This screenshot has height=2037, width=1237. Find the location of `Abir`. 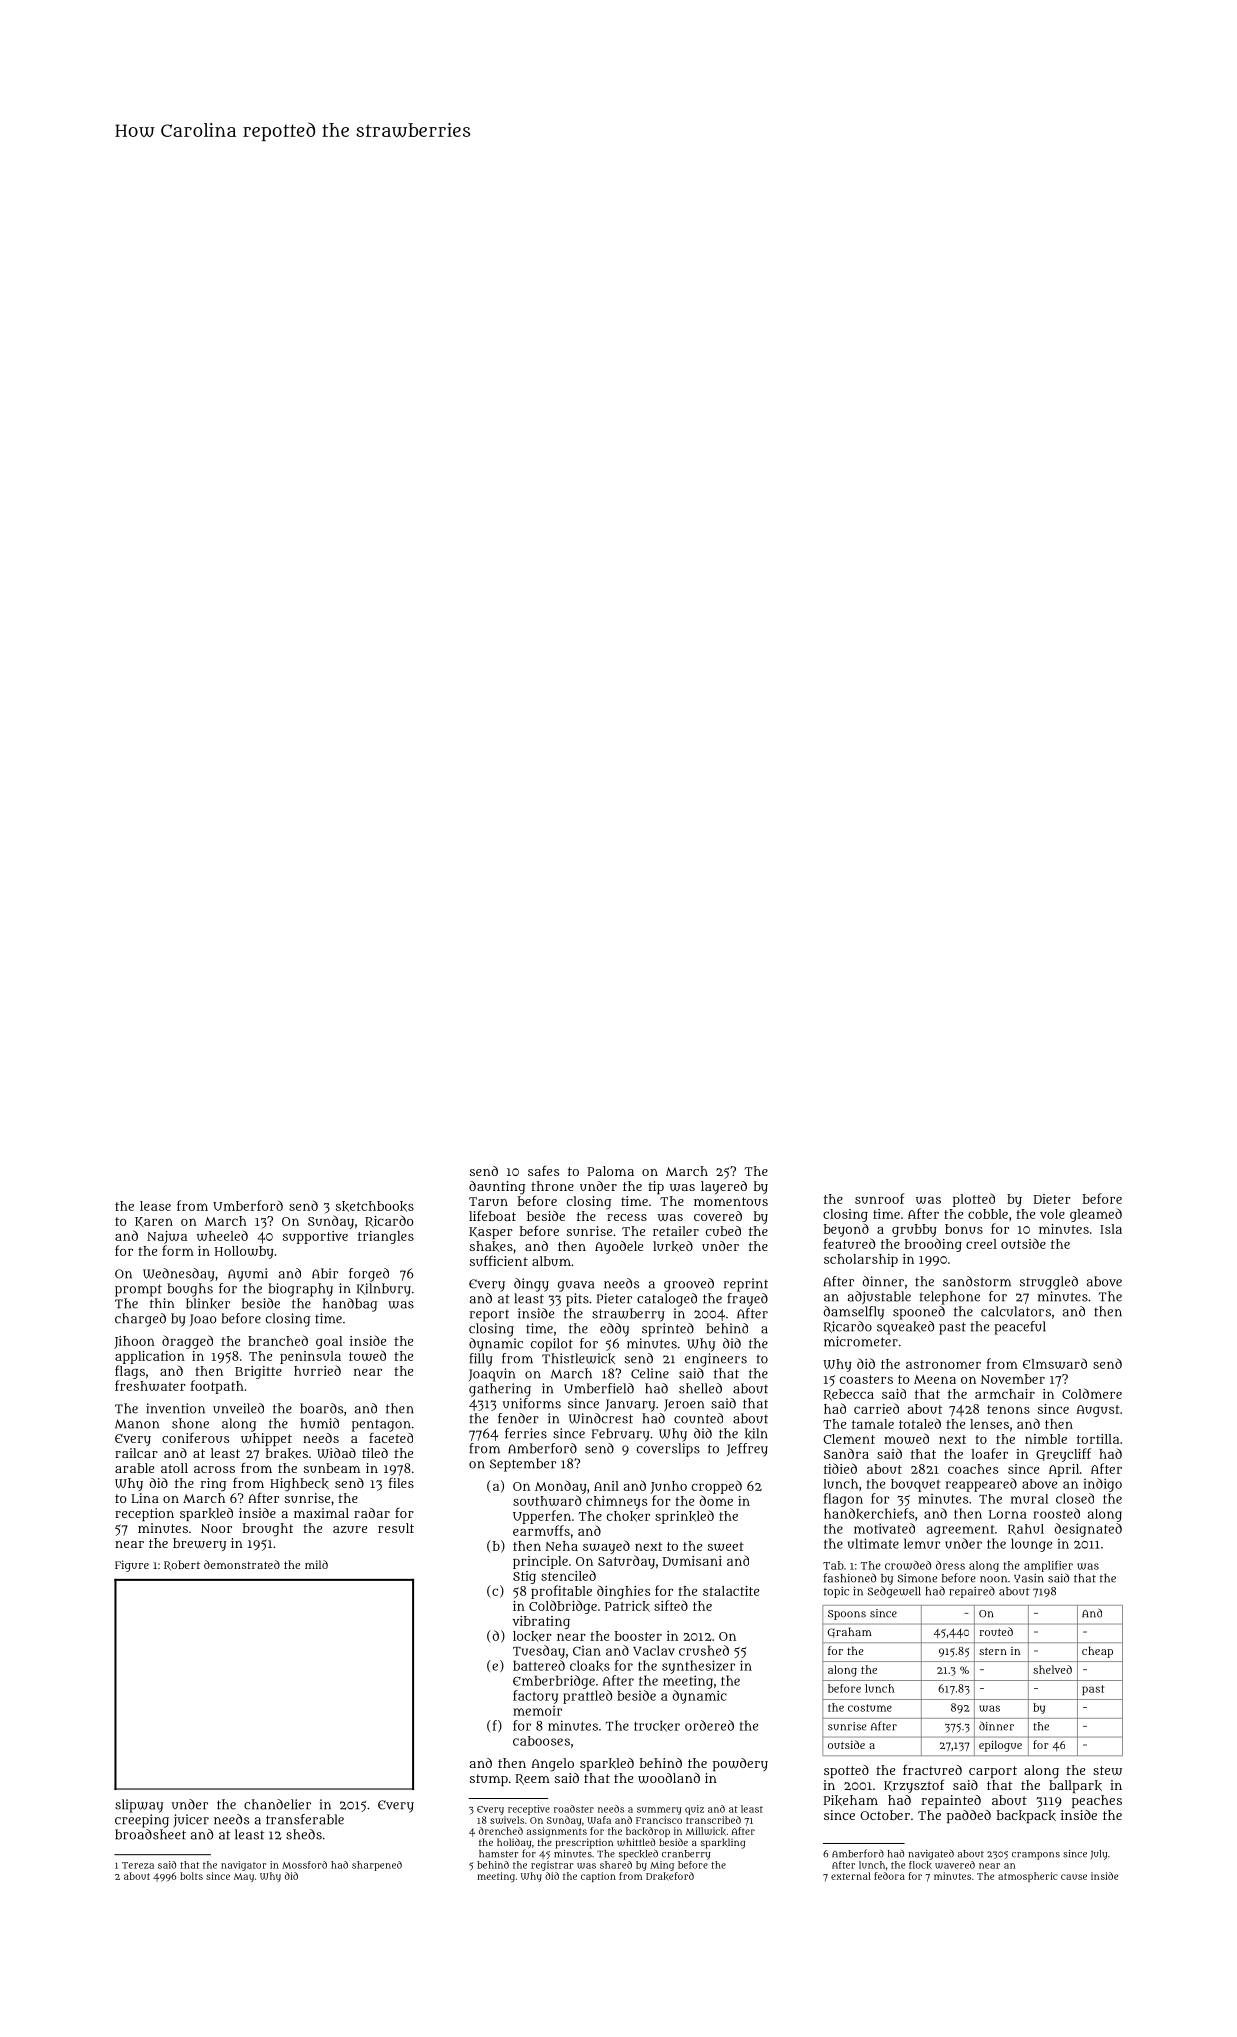

Abir is located at coordinates (325, 1273).
